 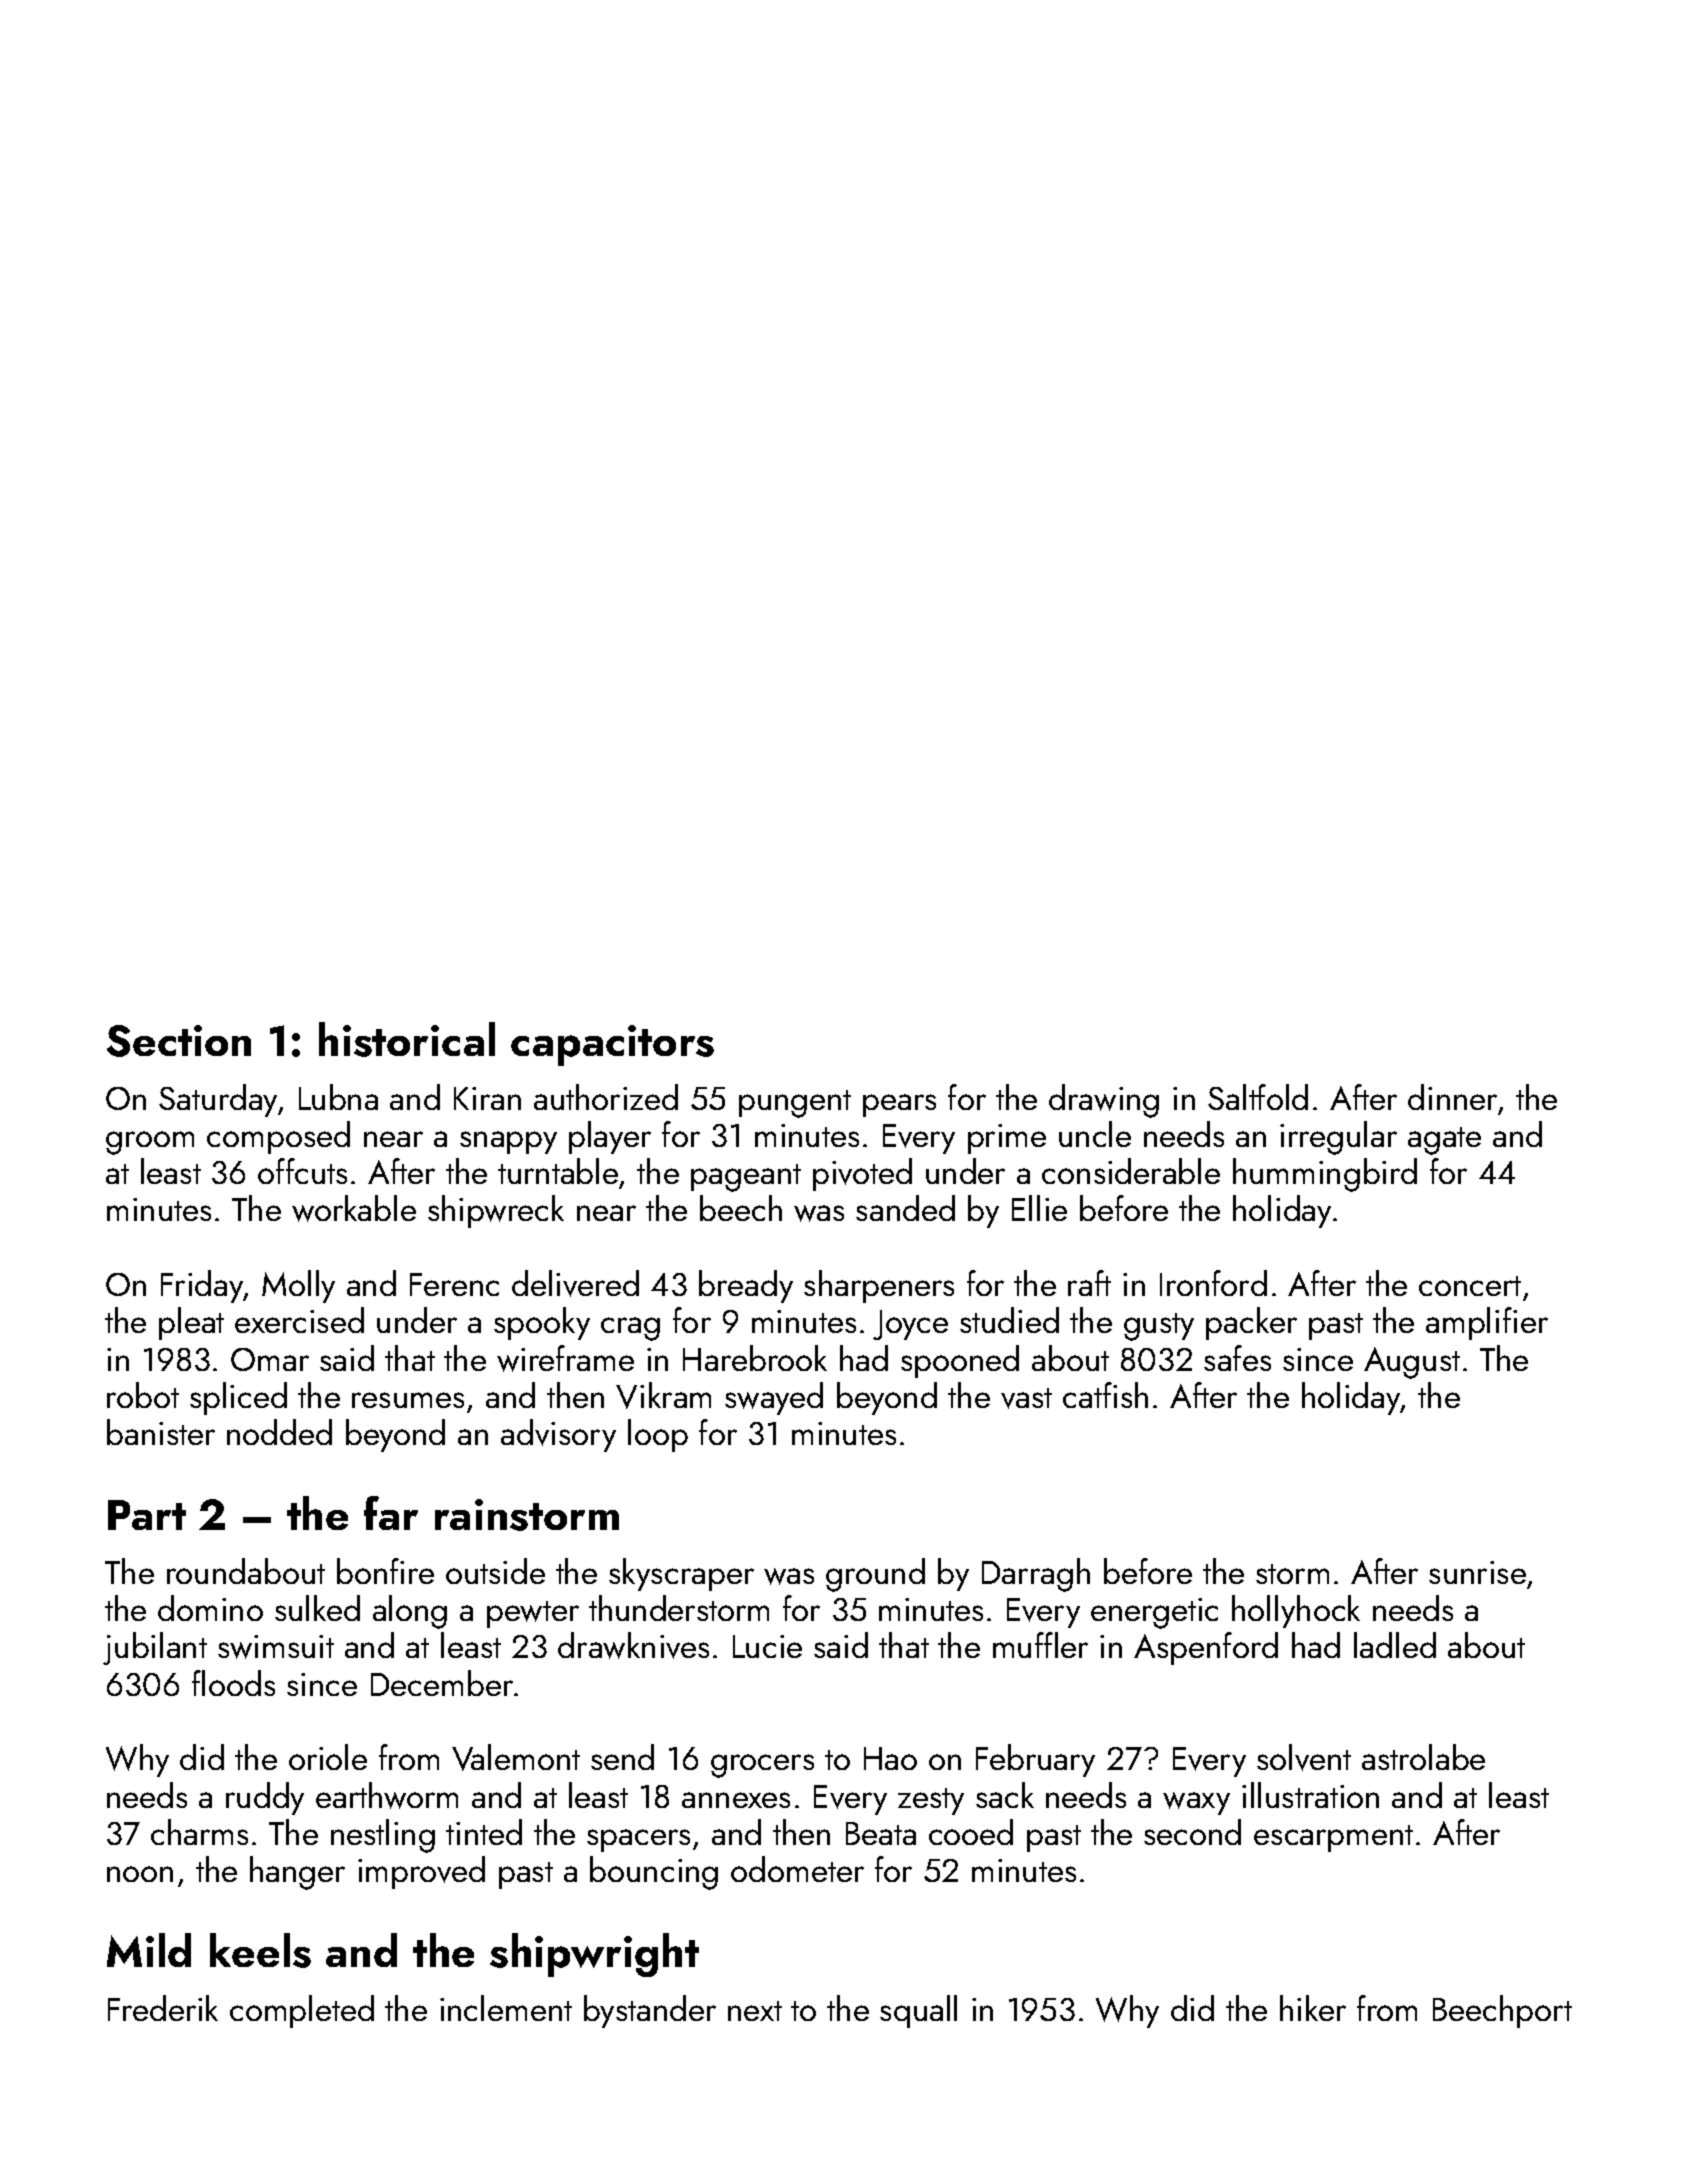 What do you see at coordinates (179, 1041) in the image?
I see `Section` at bounding box center [179, 1041].
